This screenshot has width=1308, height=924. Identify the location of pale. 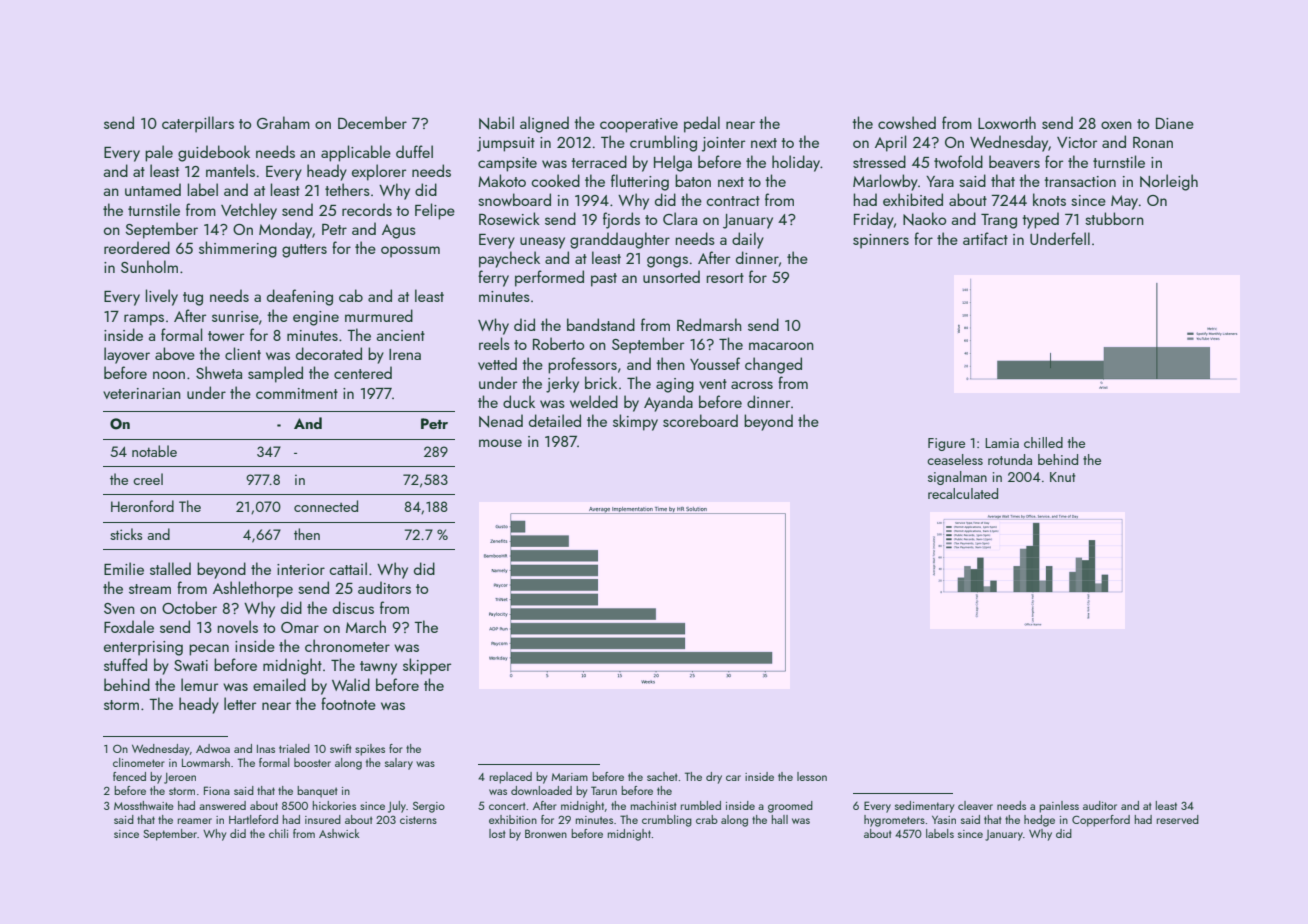
(159, 153).
